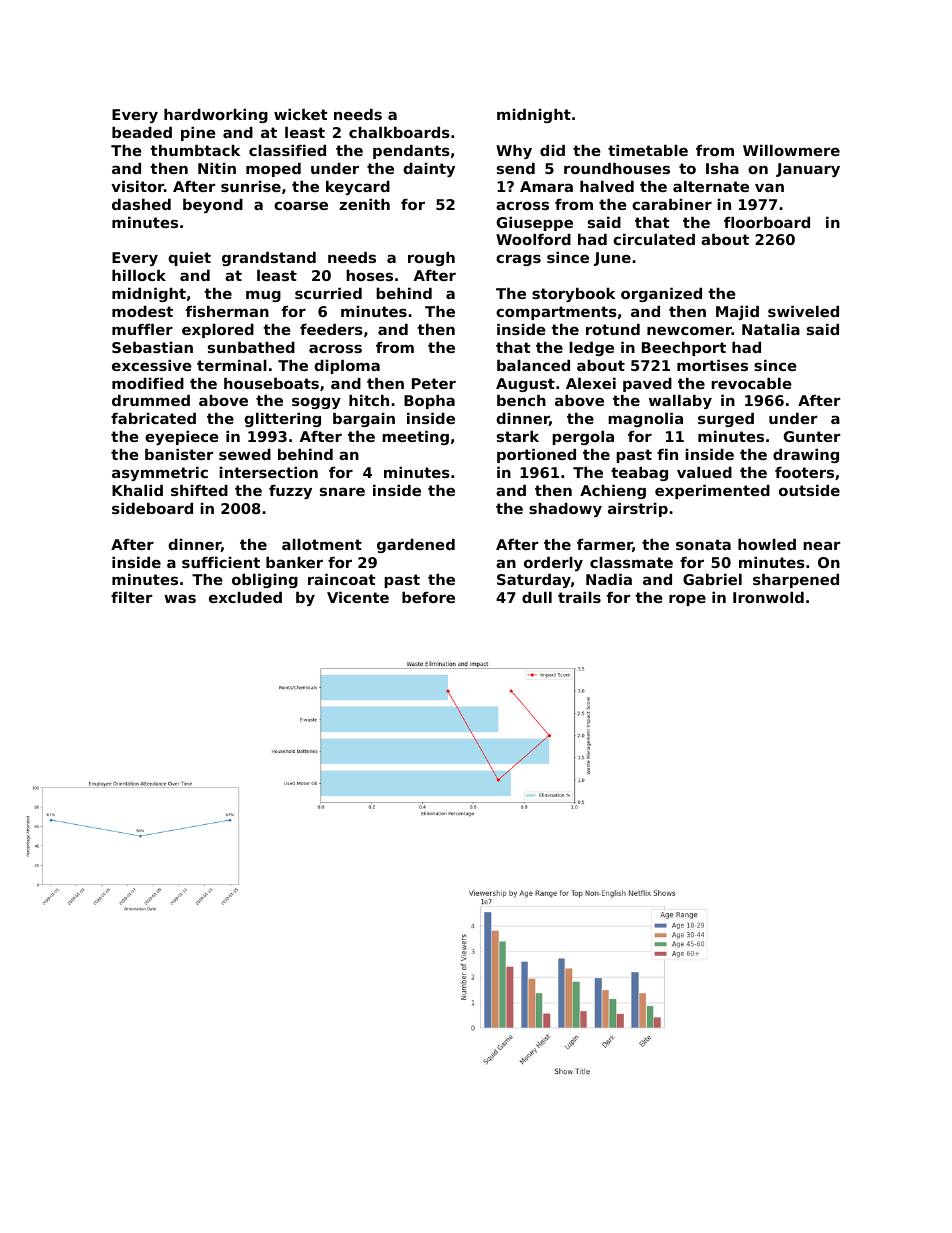 This screenshot has height=1233, width=952. Describe the element at coordinates (767, 222) in the screenshot. I see `floorboard` at that location.
